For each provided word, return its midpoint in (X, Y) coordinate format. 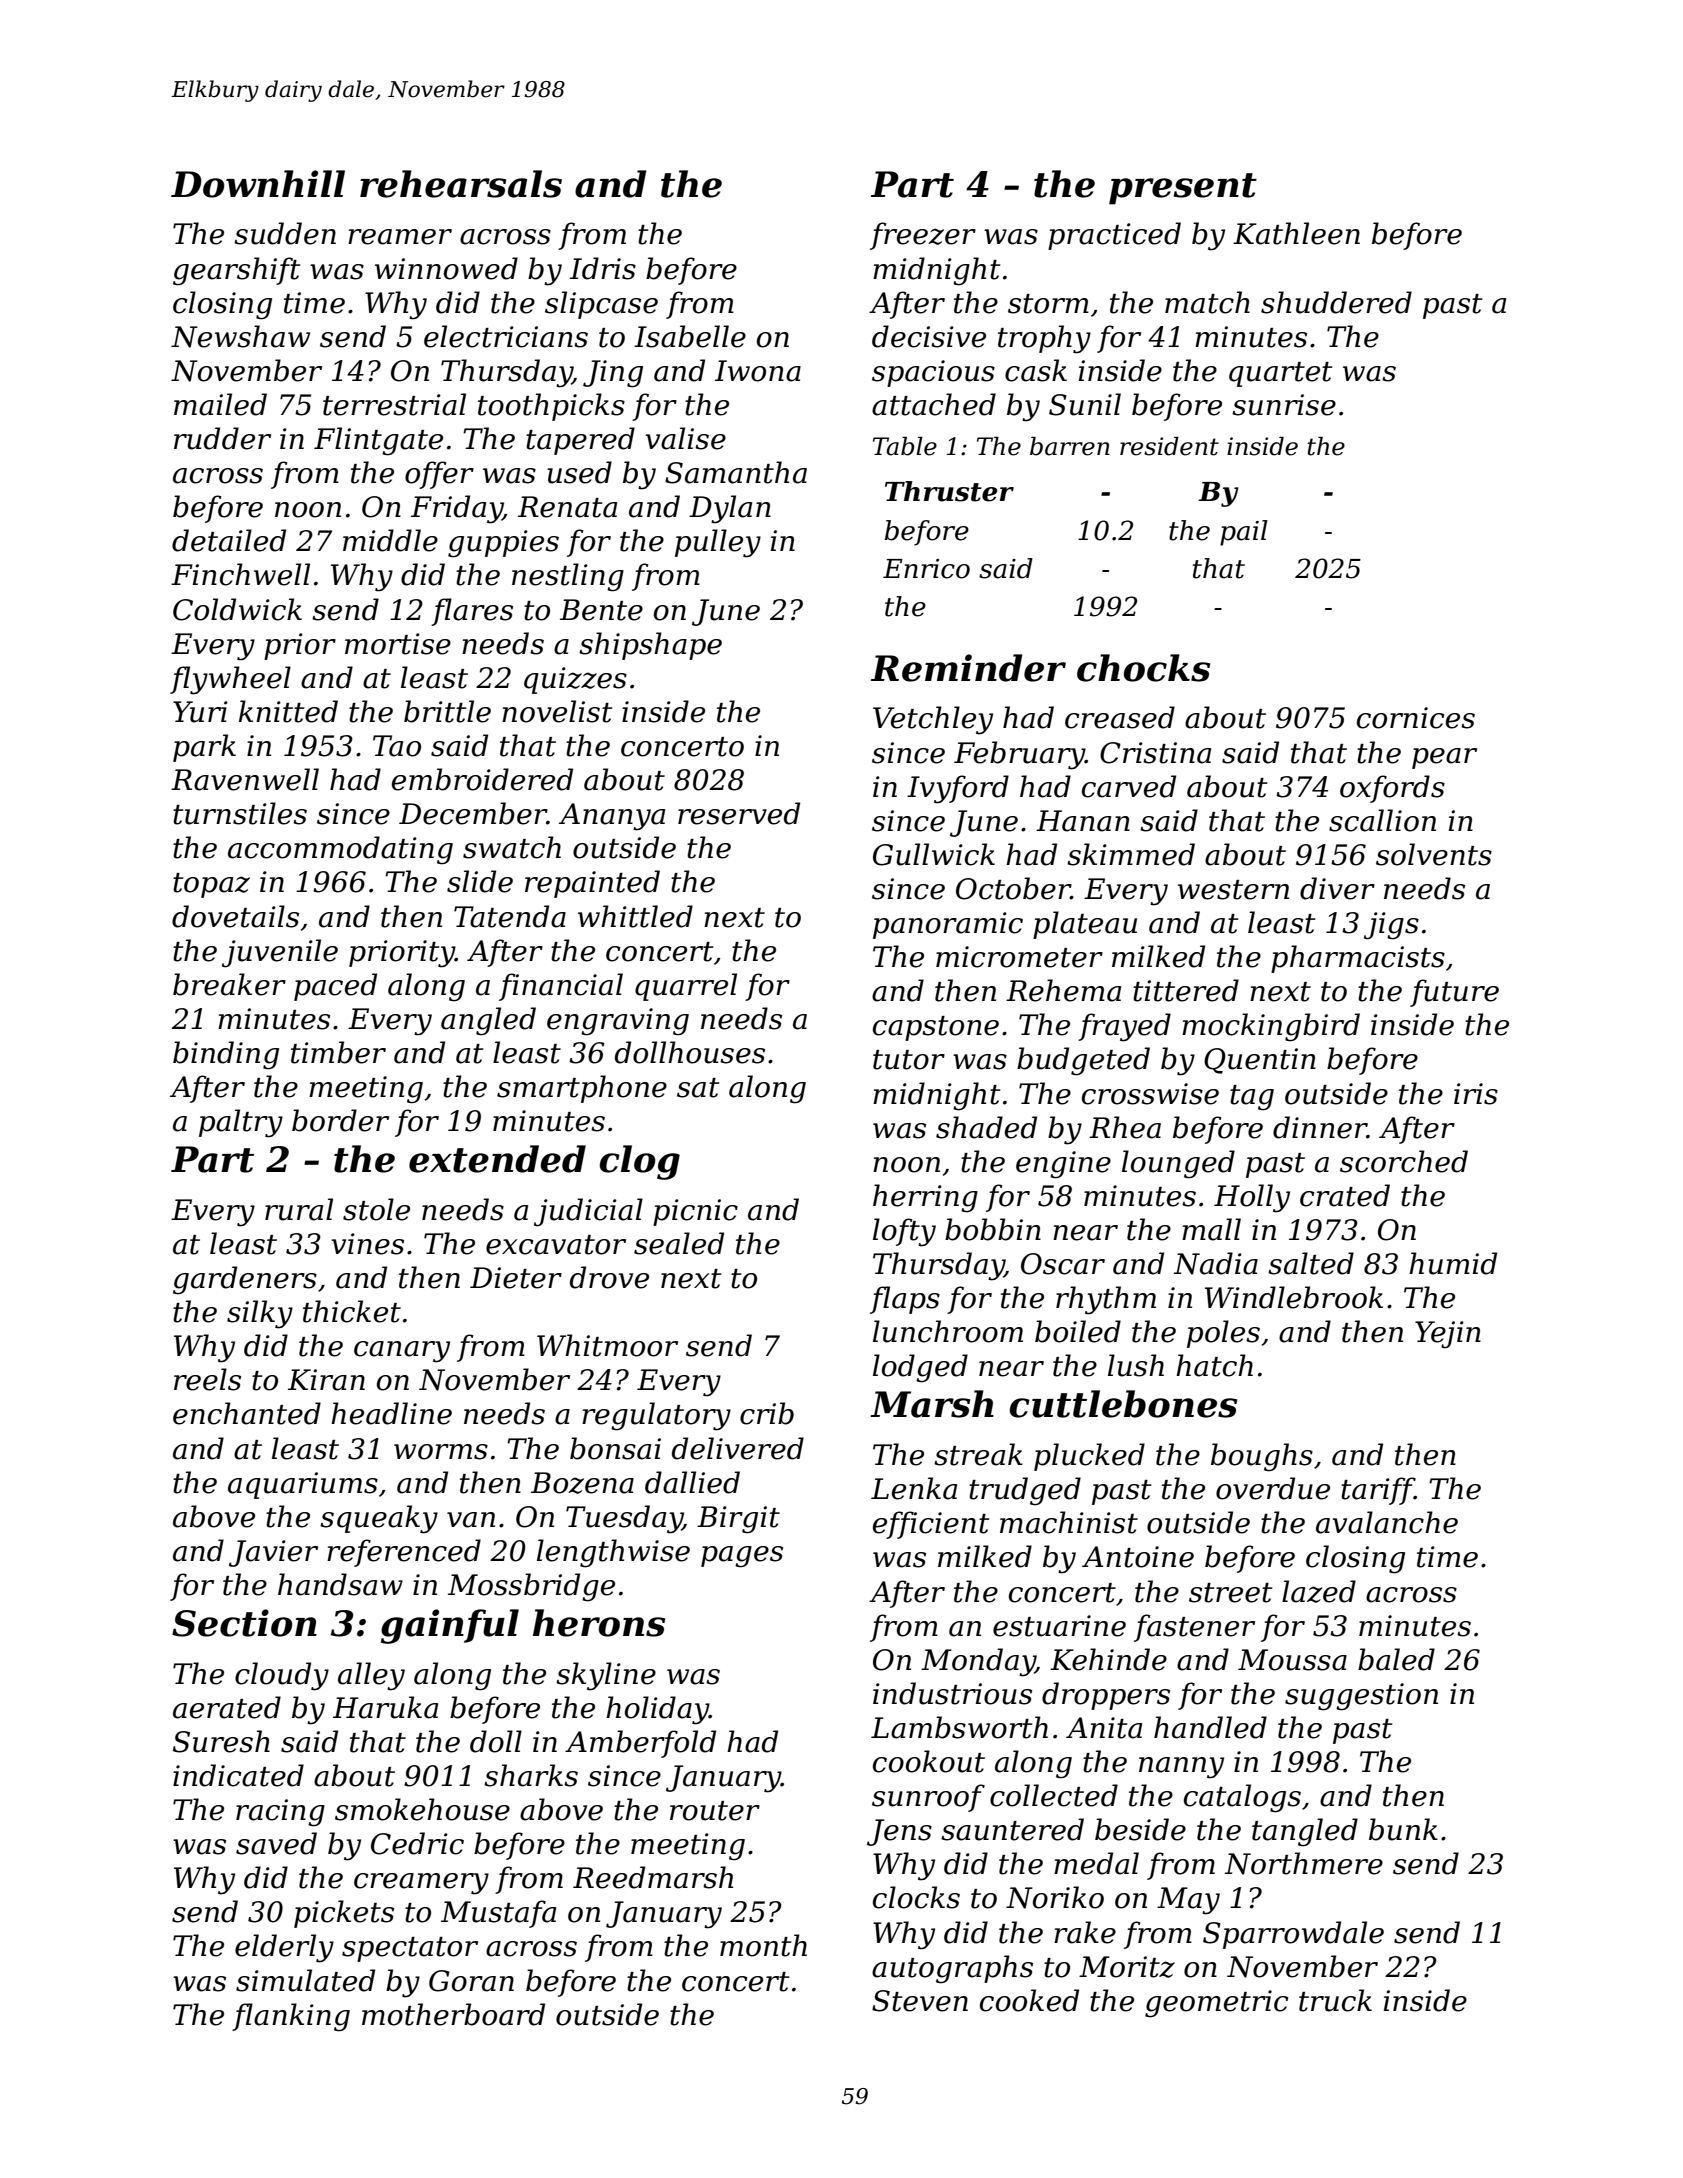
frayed (1124, 1027)
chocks (1143, 668)
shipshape (650, 646)
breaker (229, 984)
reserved (739, 813)
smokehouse (422, 1809)
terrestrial (394, 404)
